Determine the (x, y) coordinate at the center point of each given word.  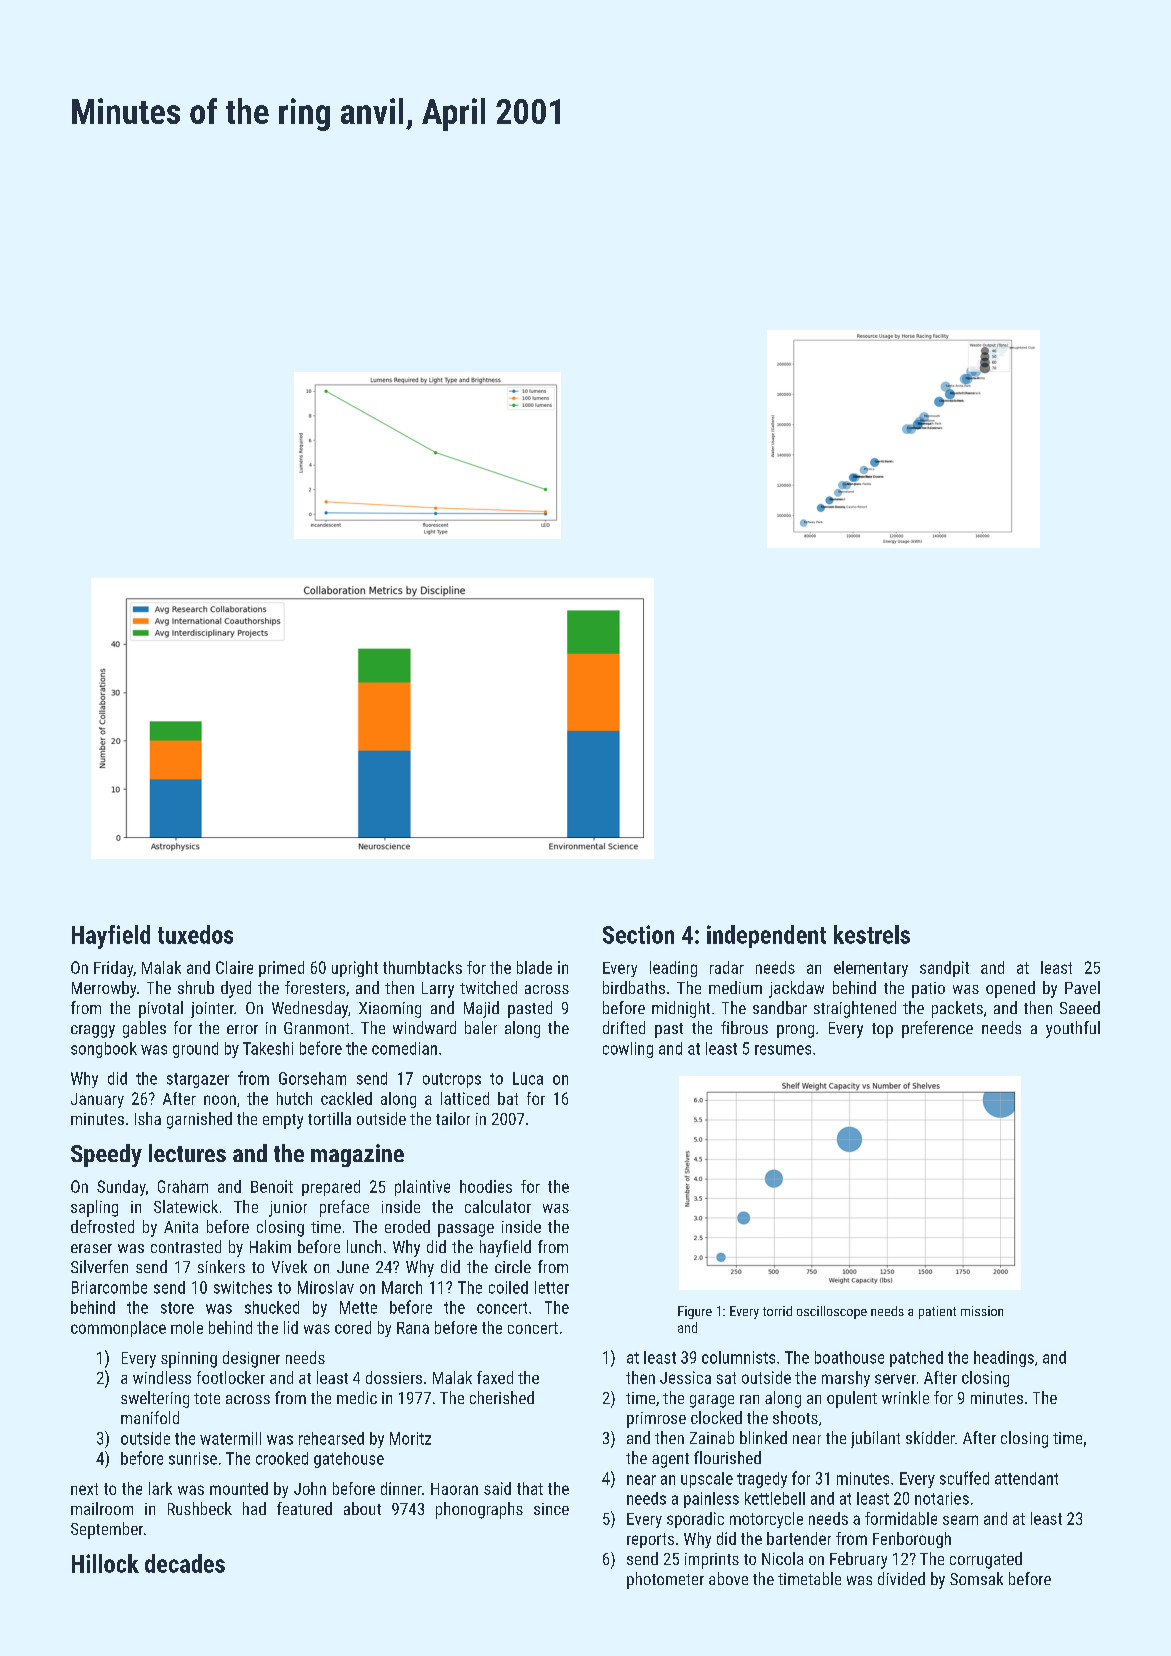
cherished (502, 1397)
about (362, 1508)
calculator (498, 1206)
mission (982, 1311)
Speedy (106, 1155)
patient (937, 1312)
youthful (1073, 1029)
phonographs (479, 1510)
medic (357, 1397)
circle (513, 1266)
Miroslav (326, 1287)
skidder (930, 1437)
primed (281, 969)
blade (534, 967)
